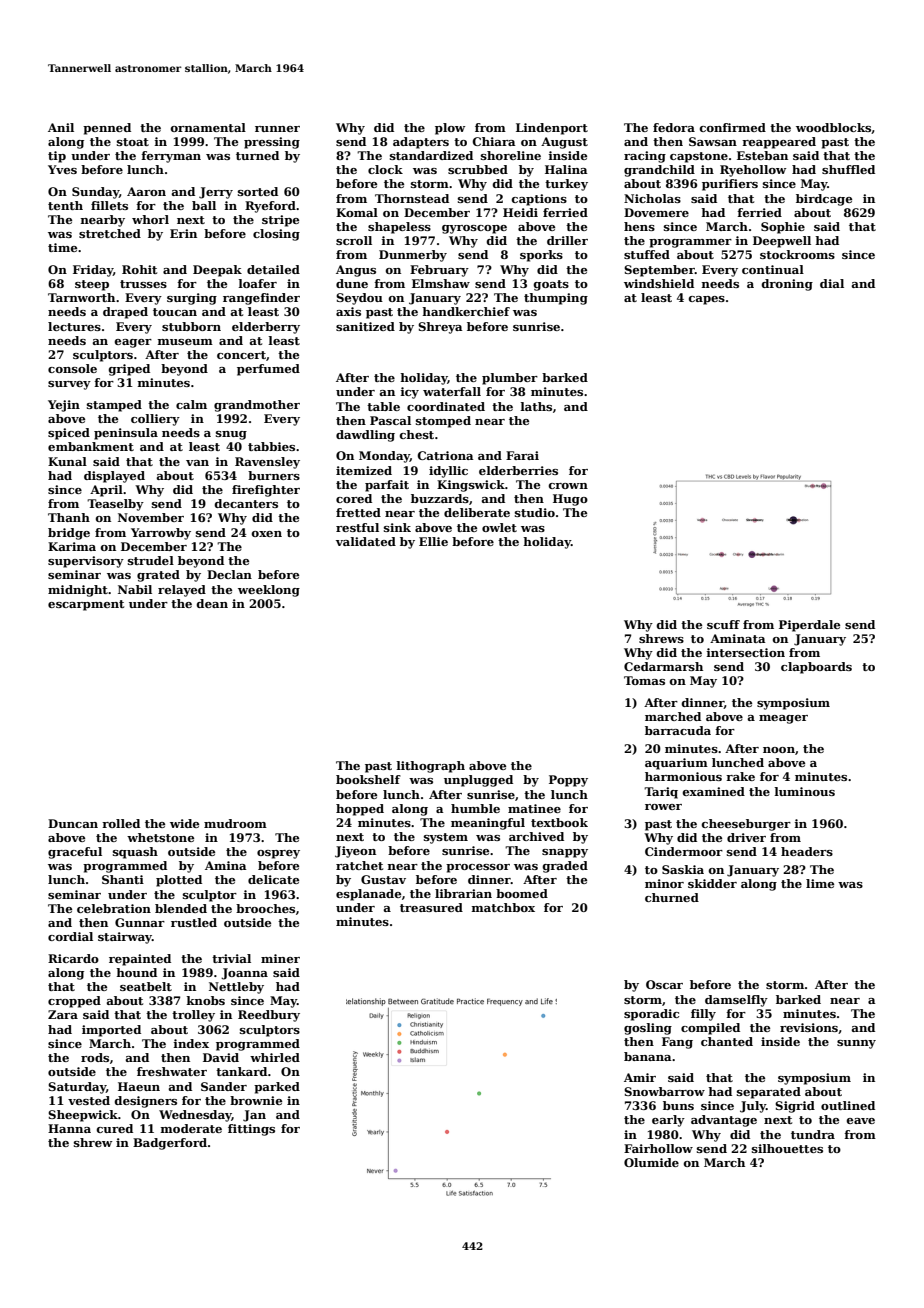  Describe the element at coordinates (536, 406) in the image. I see `laths` at that location.
